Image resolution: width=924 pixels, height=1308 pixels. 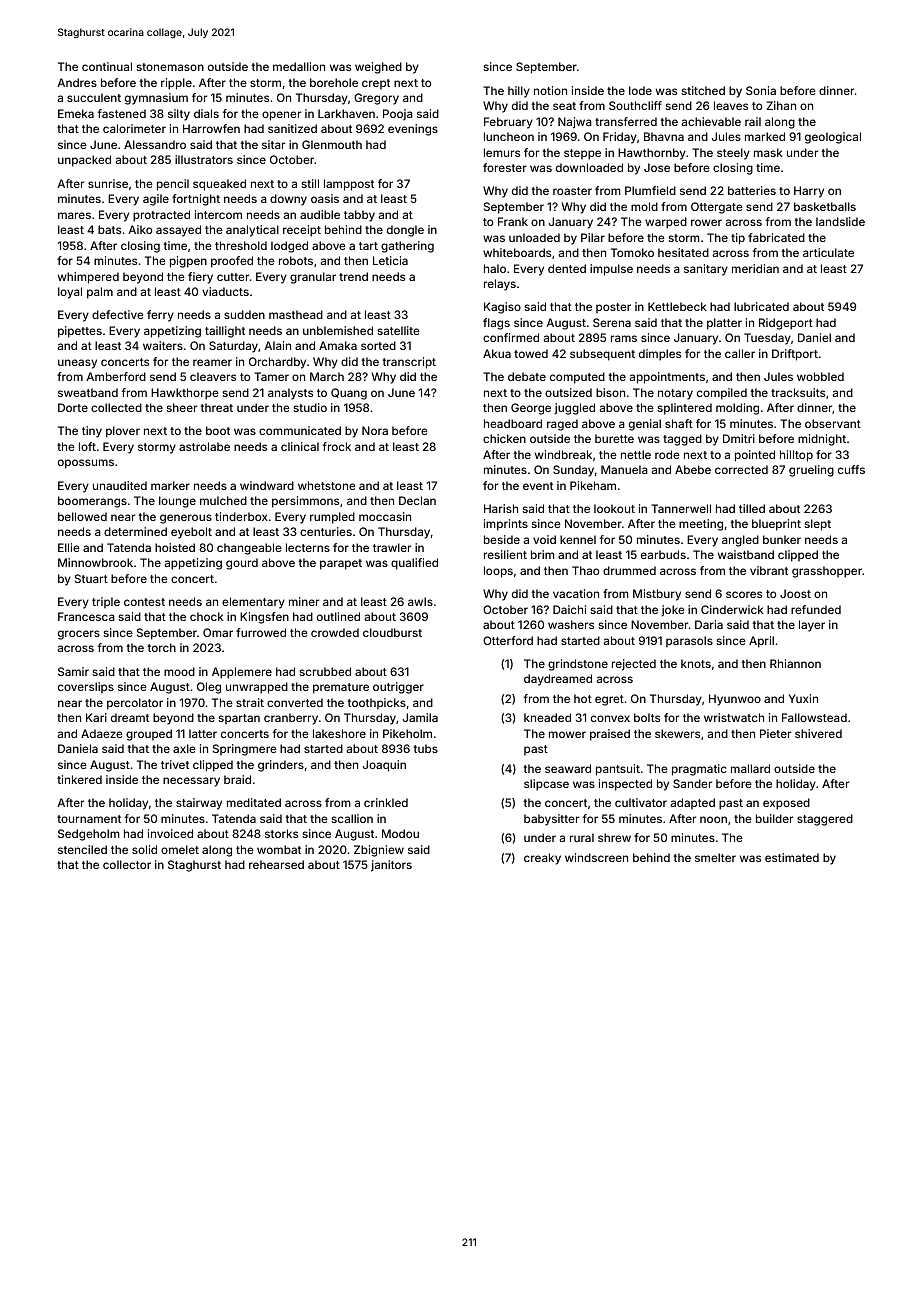 I want to click on taillight, so click(x=225, y=332).
